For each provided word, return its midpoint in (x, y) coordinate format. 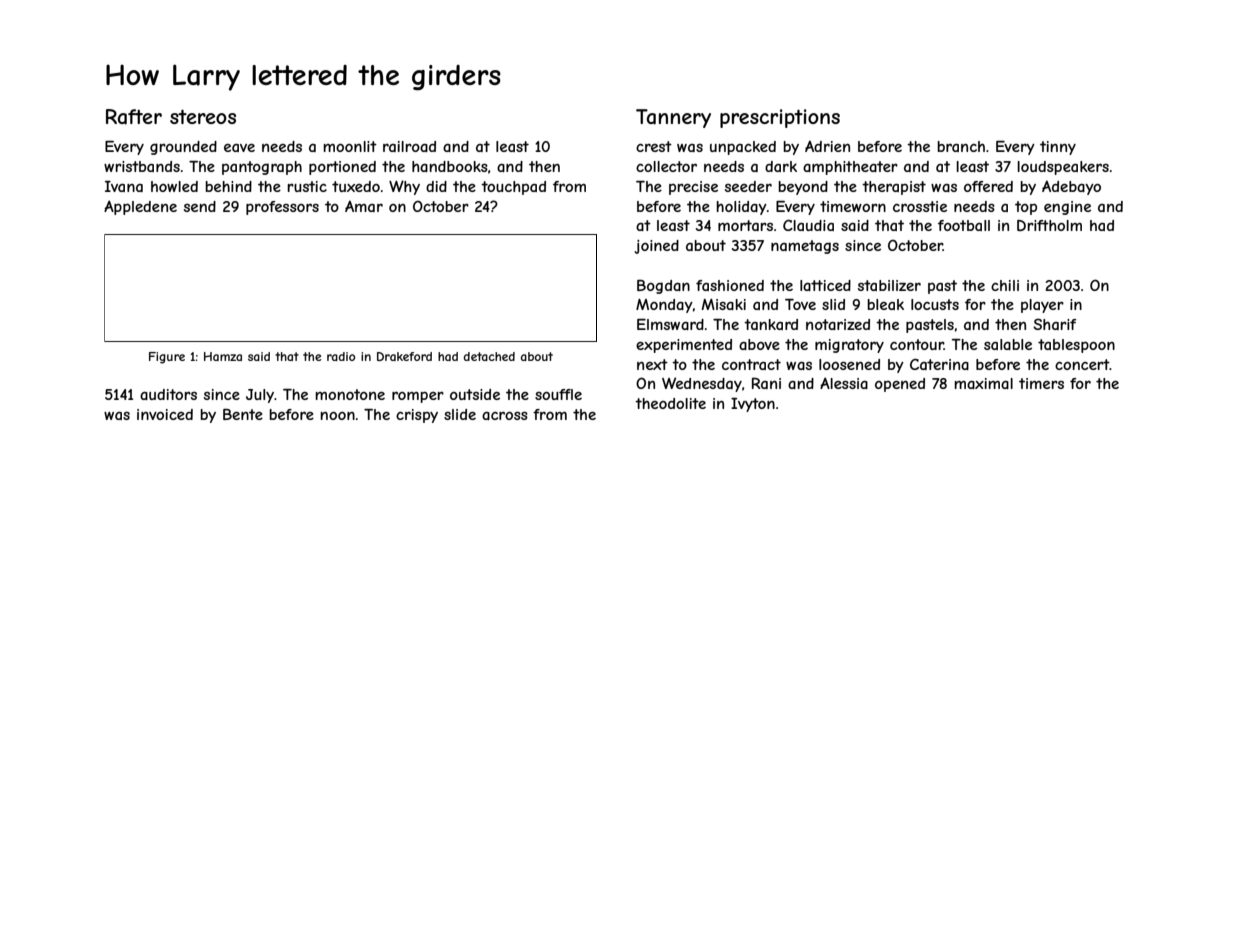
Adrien (827, 146)
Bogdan (663, 287)
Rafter (134, 117)
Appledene (140, 207)
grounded (183, 148)
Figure (167, 358)
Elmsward (670, 324)
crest (654, 146)
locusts (935, 304)
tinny (1058, 148)
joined (656, 247)
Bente (243, 414)
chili (1005, 285)
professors (282, 208)
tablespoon (1076, 346)
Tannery (673, 118)
